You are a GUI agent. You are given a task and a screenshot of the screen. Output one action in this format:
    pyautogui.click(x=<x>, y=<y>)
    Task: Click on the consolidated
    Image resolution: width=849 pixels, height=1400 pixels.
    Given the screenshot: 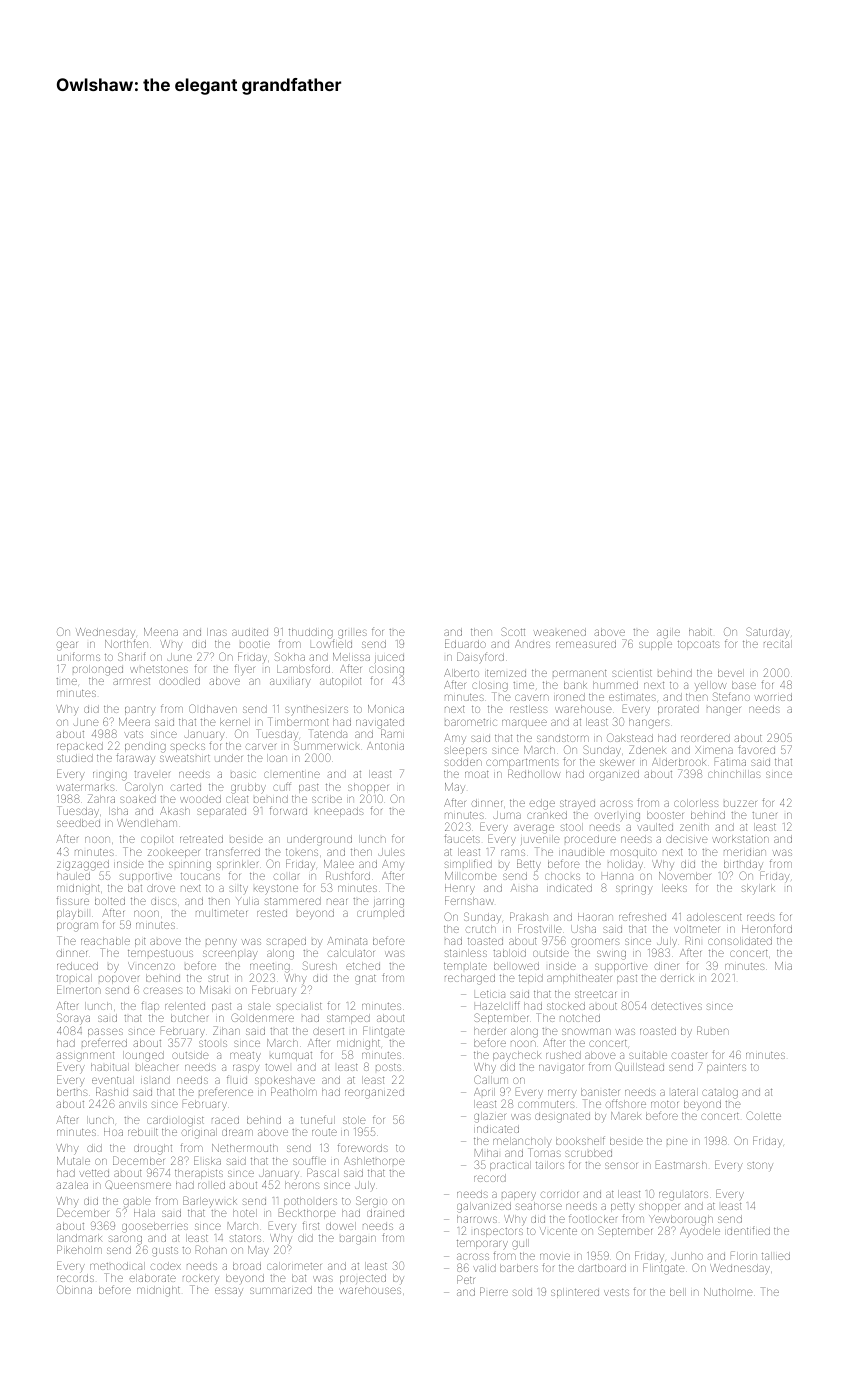 What is the action you would take?
    pyautogui.click(x=740, y=941)
